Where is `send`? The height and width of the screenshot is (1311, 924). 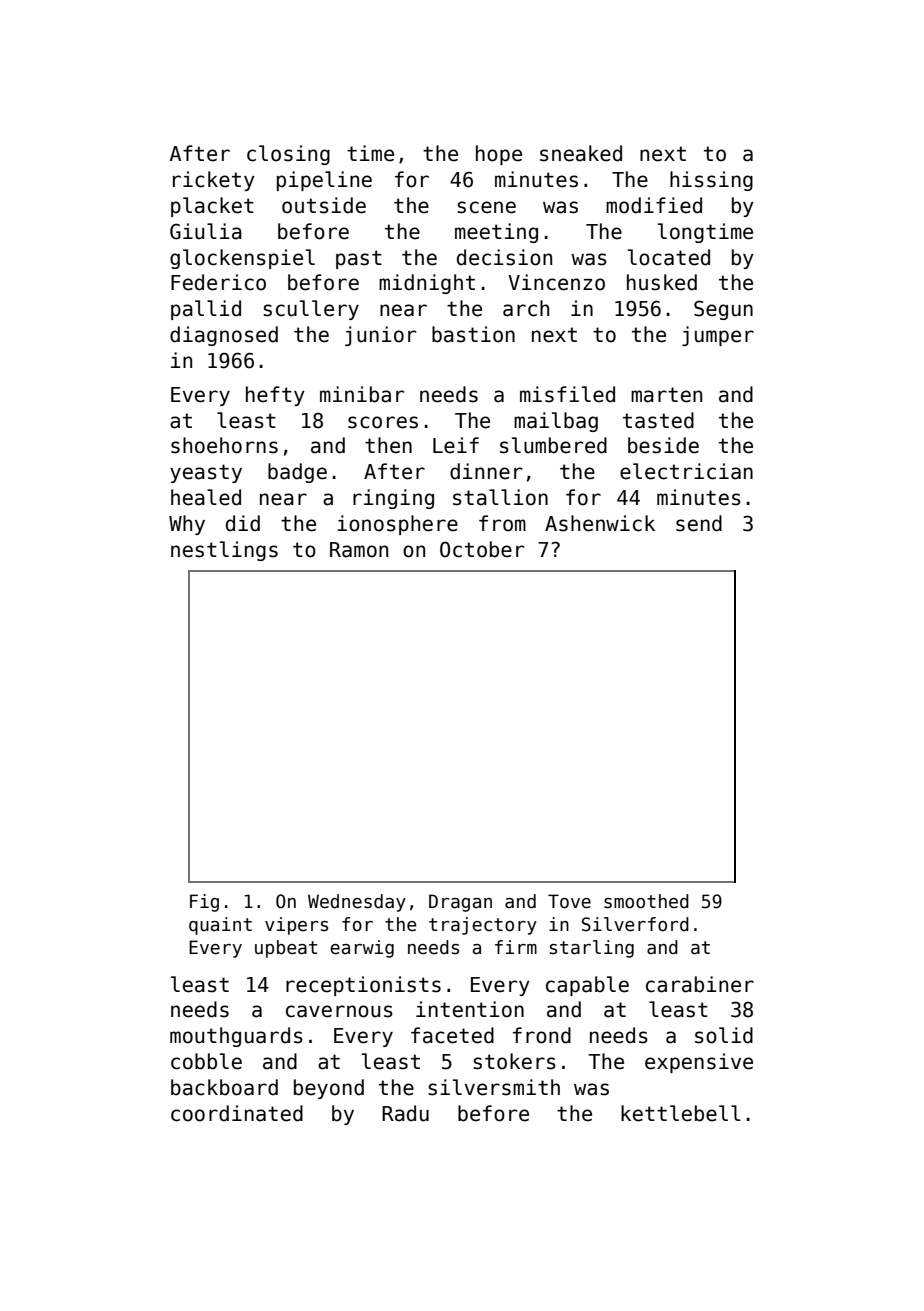
send is located at coordinates (699, 523).
